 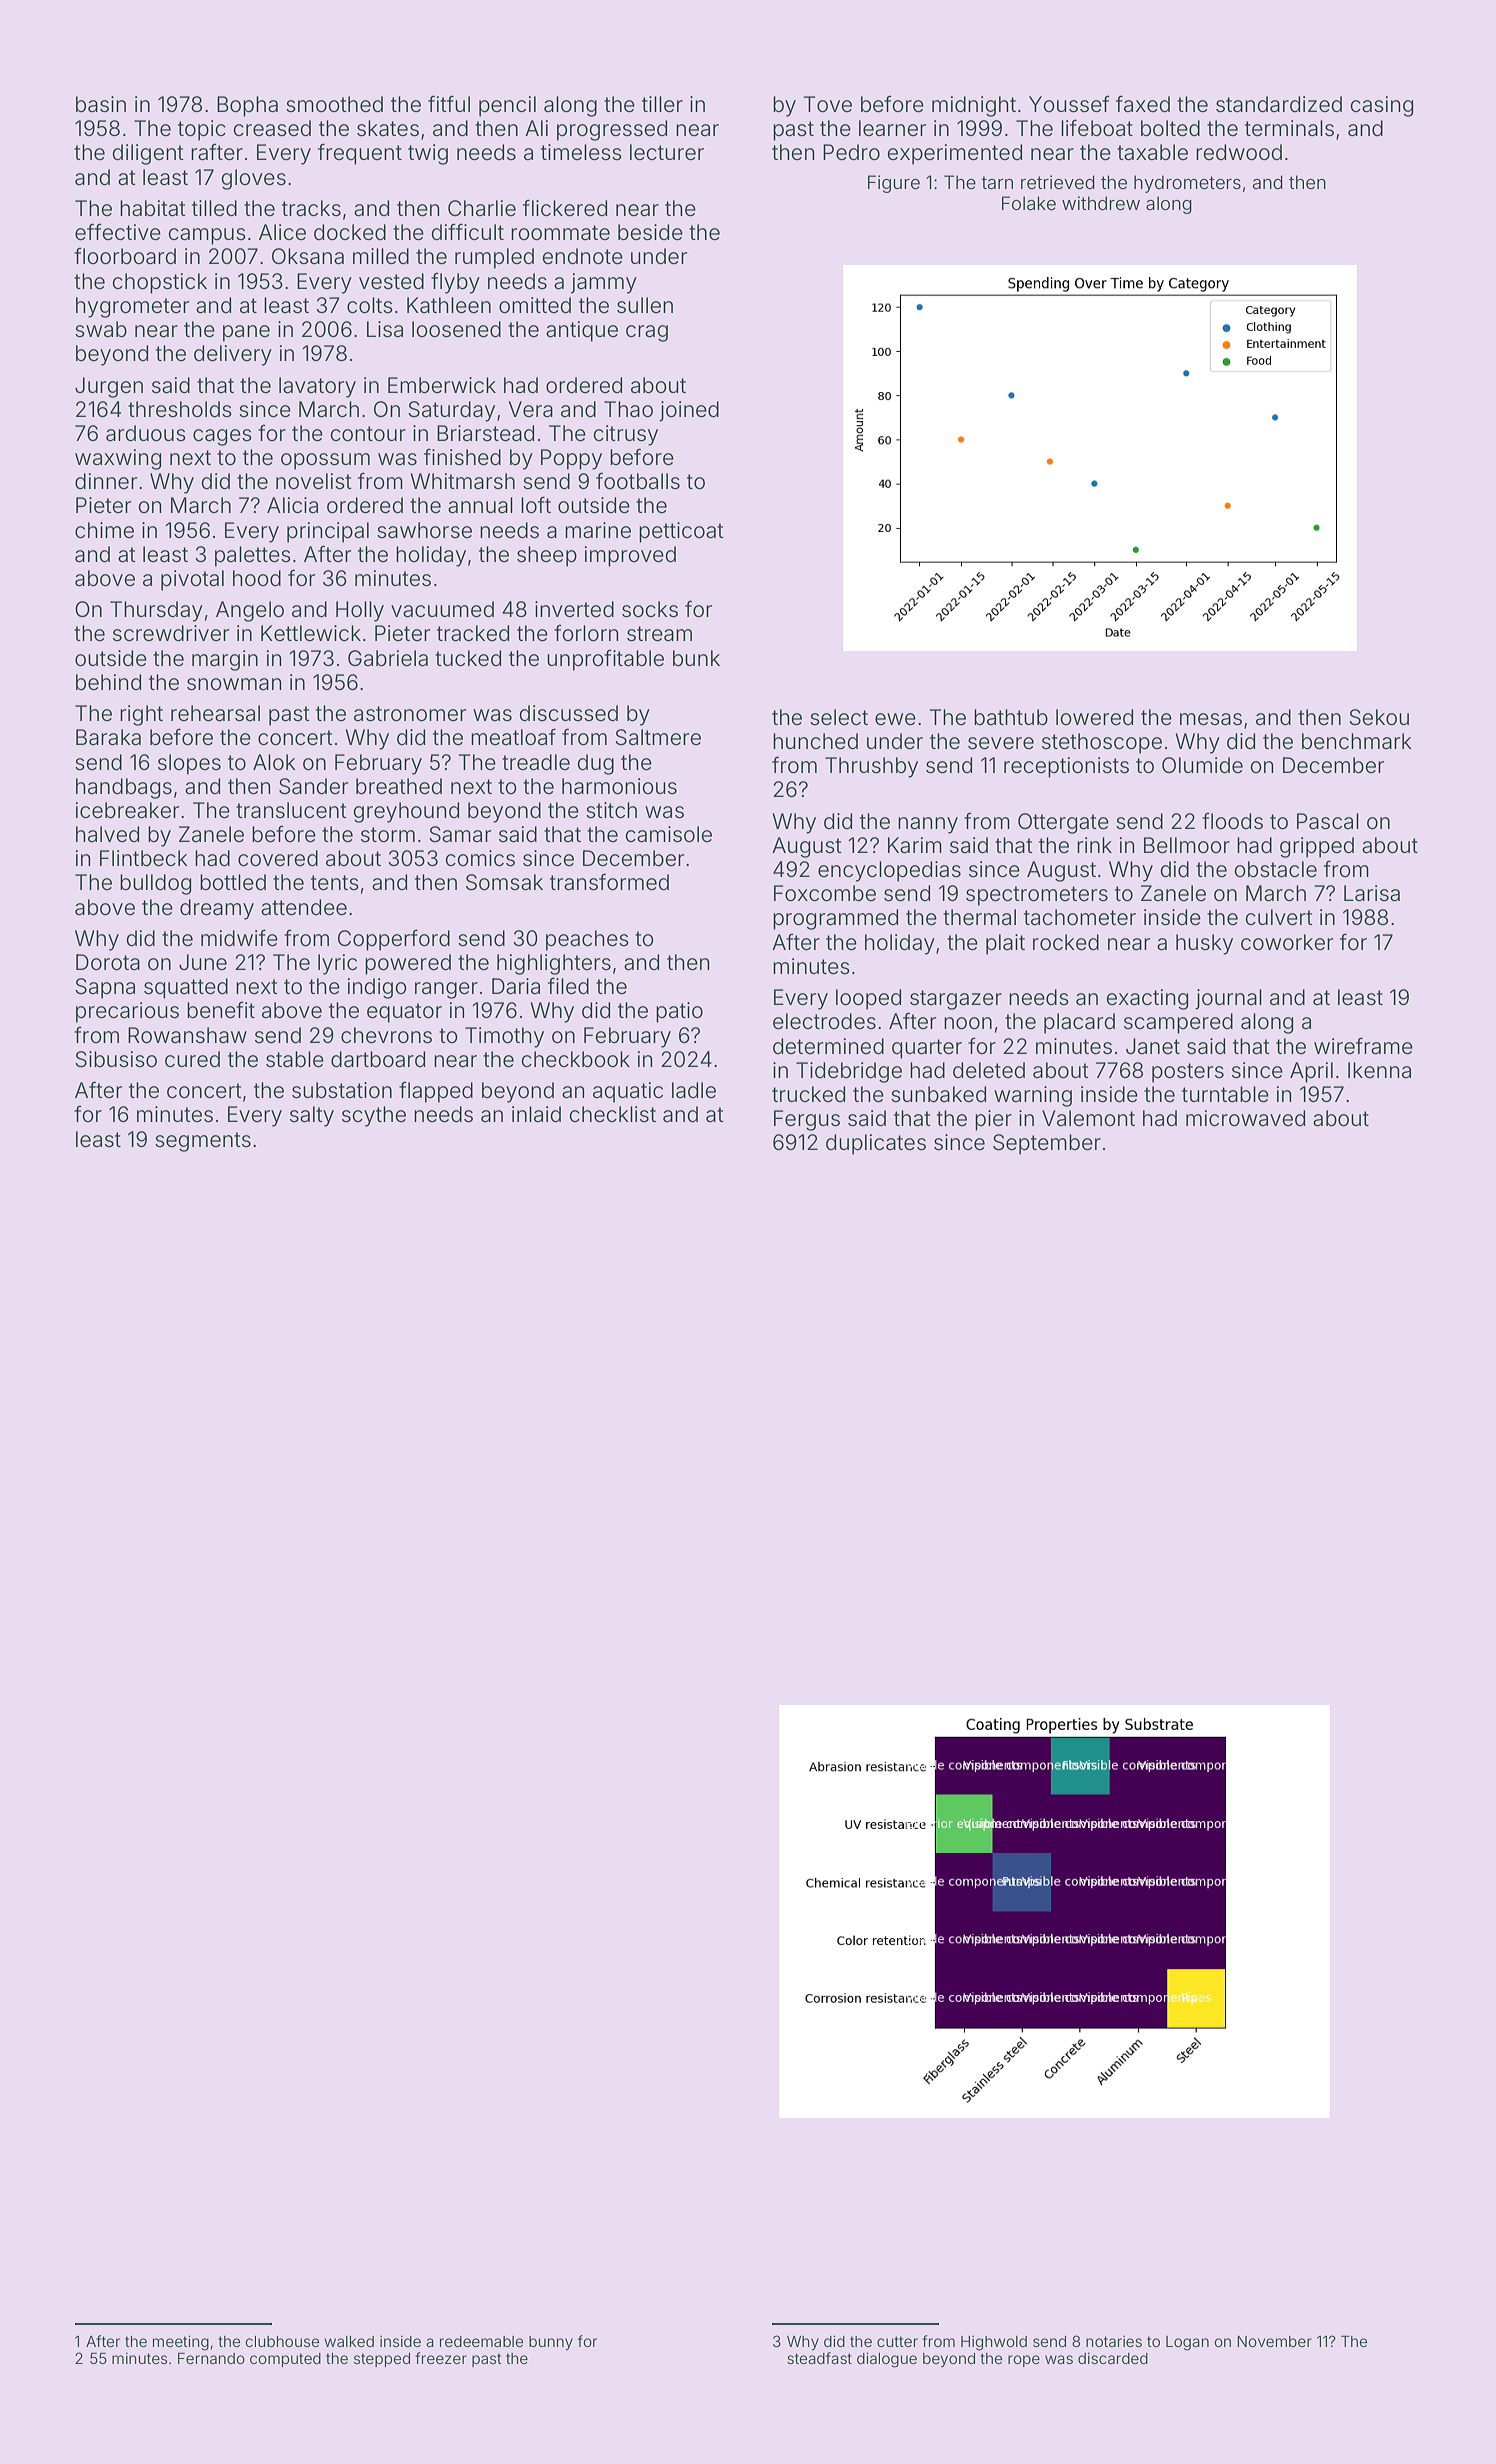 I want to click on tiller, so click(x=662, y=104).
